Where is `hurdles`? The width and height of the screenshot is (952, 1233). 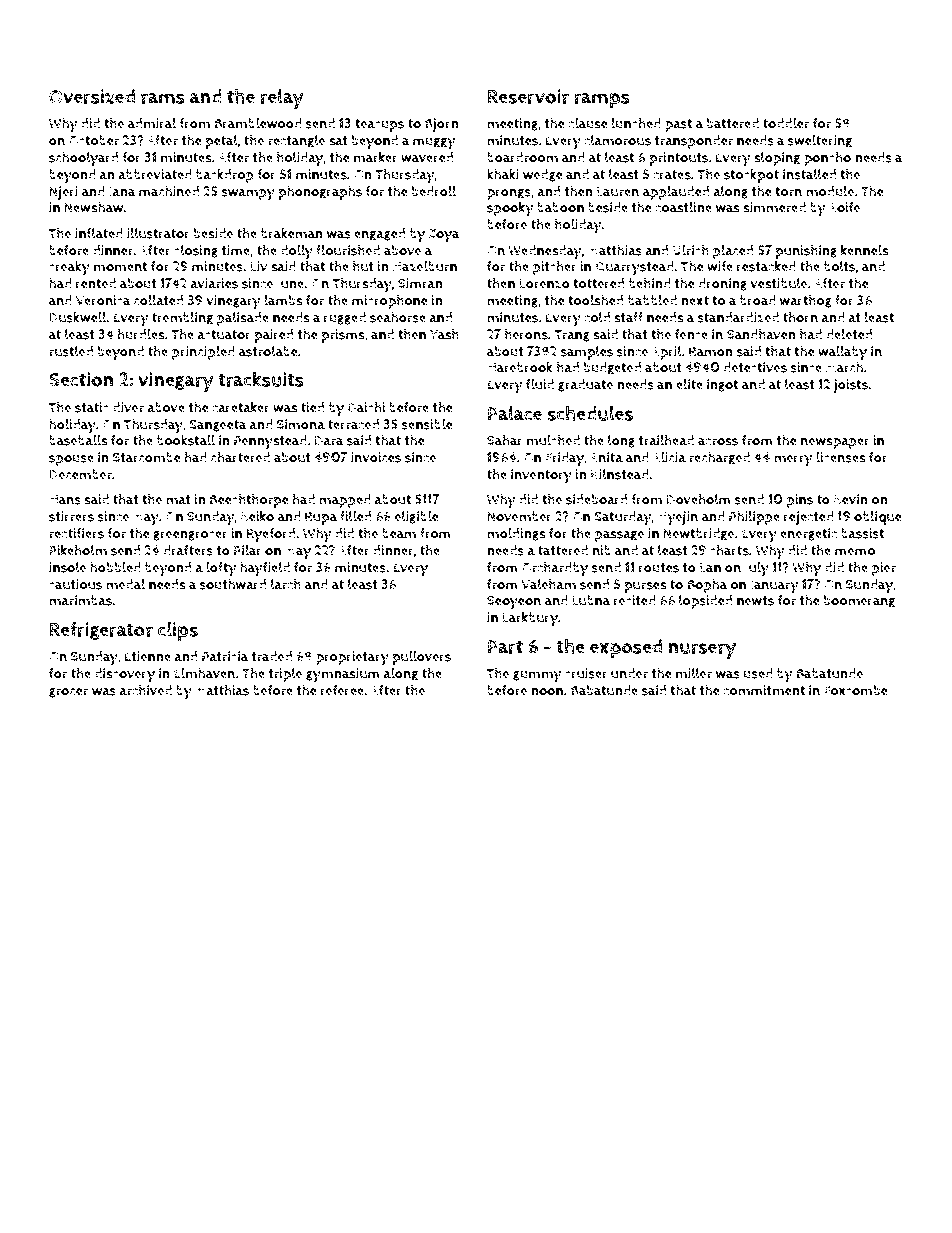 hurdles is located at coordinates (141, 334).
